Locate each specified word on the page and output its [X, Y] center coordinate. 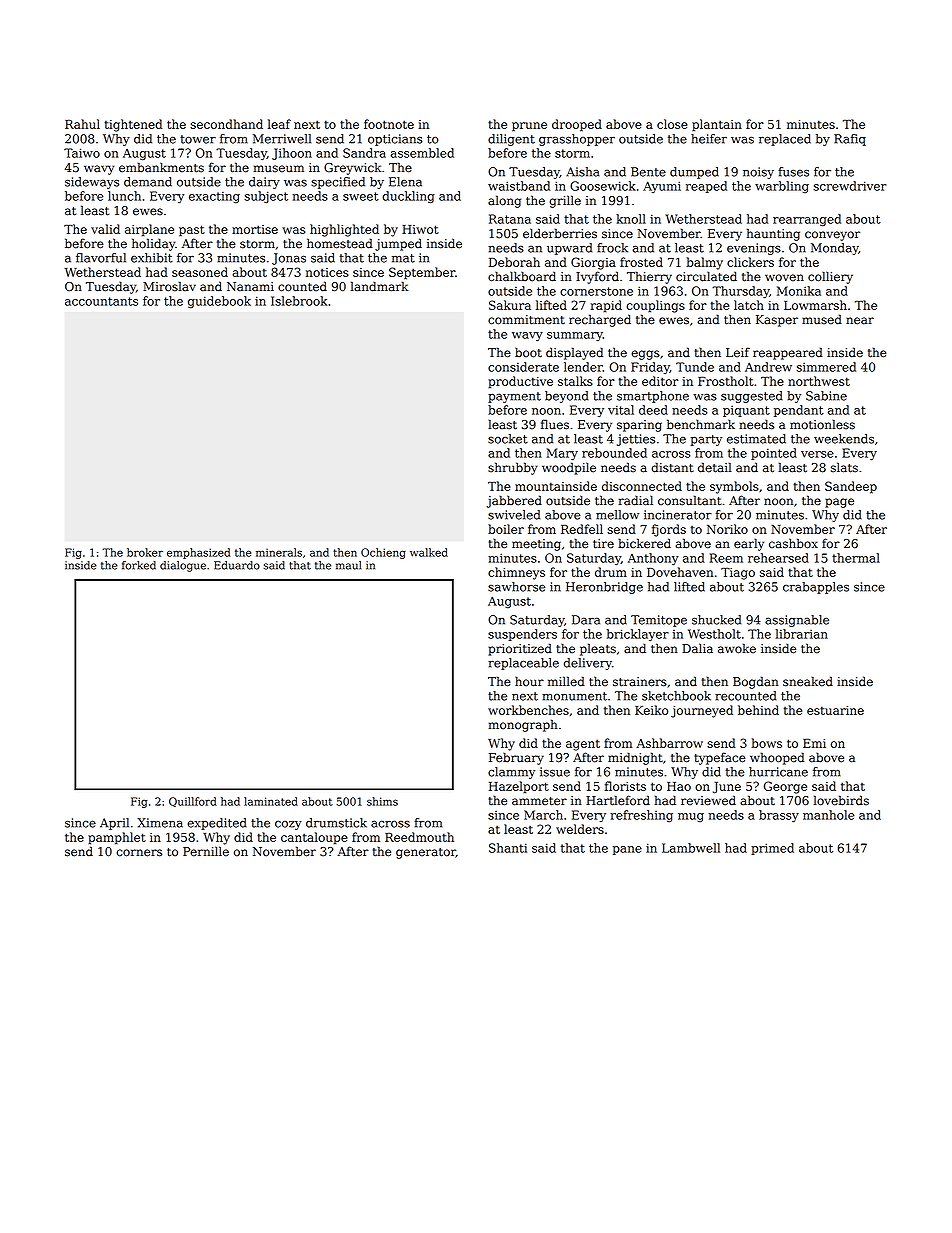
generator [426, 853]
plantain [717, 125]
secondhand [226, 124]
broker [145, 552]
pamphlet [117, 838]
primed [772, 849]
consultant [690, 500]
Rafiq [850, 140]
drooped [577, 125]
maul [349, 565]
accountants [101, 301]
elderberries [560, 233]
